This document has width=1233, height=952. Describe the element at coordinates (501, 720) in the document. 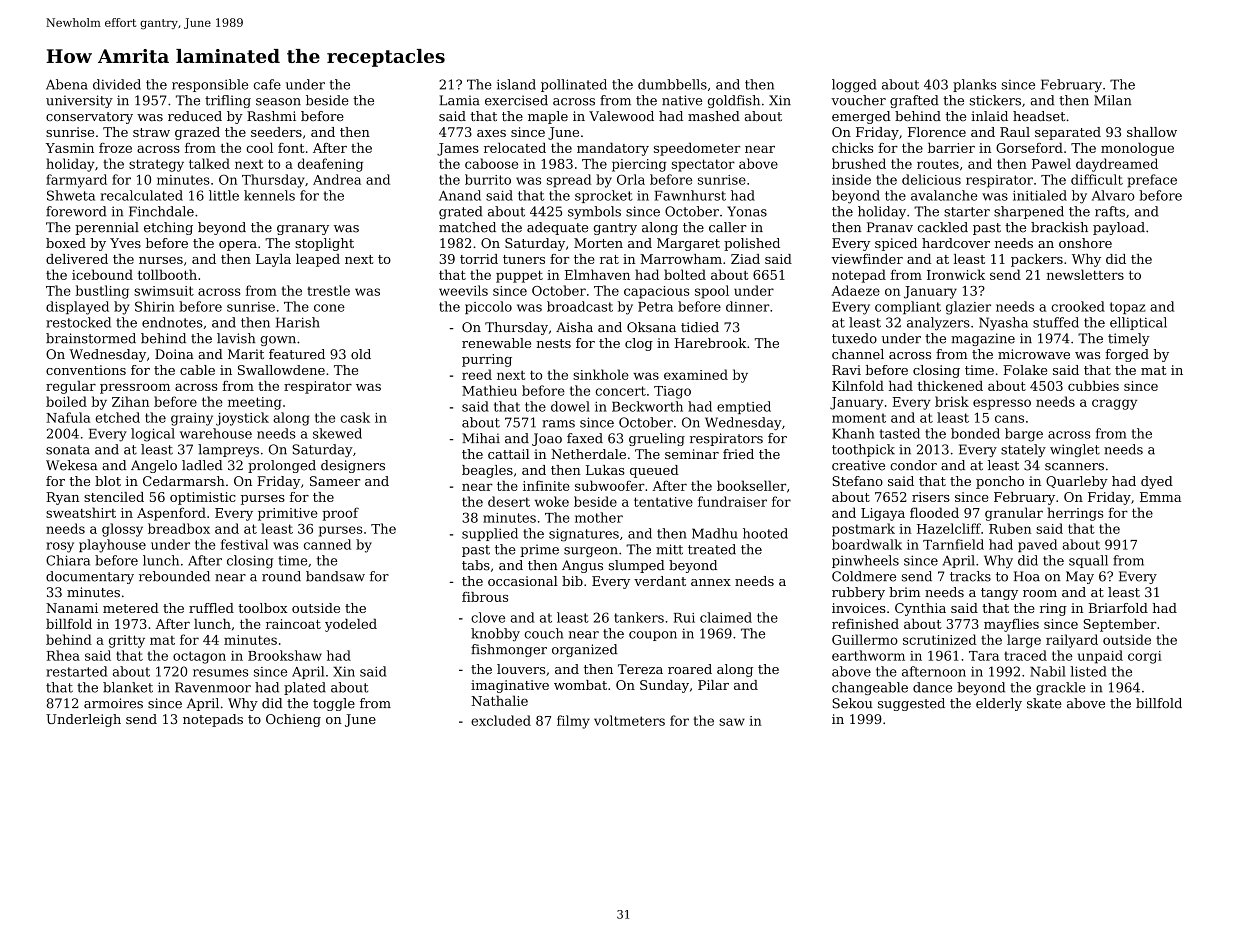

I see `excluded` at that location.
